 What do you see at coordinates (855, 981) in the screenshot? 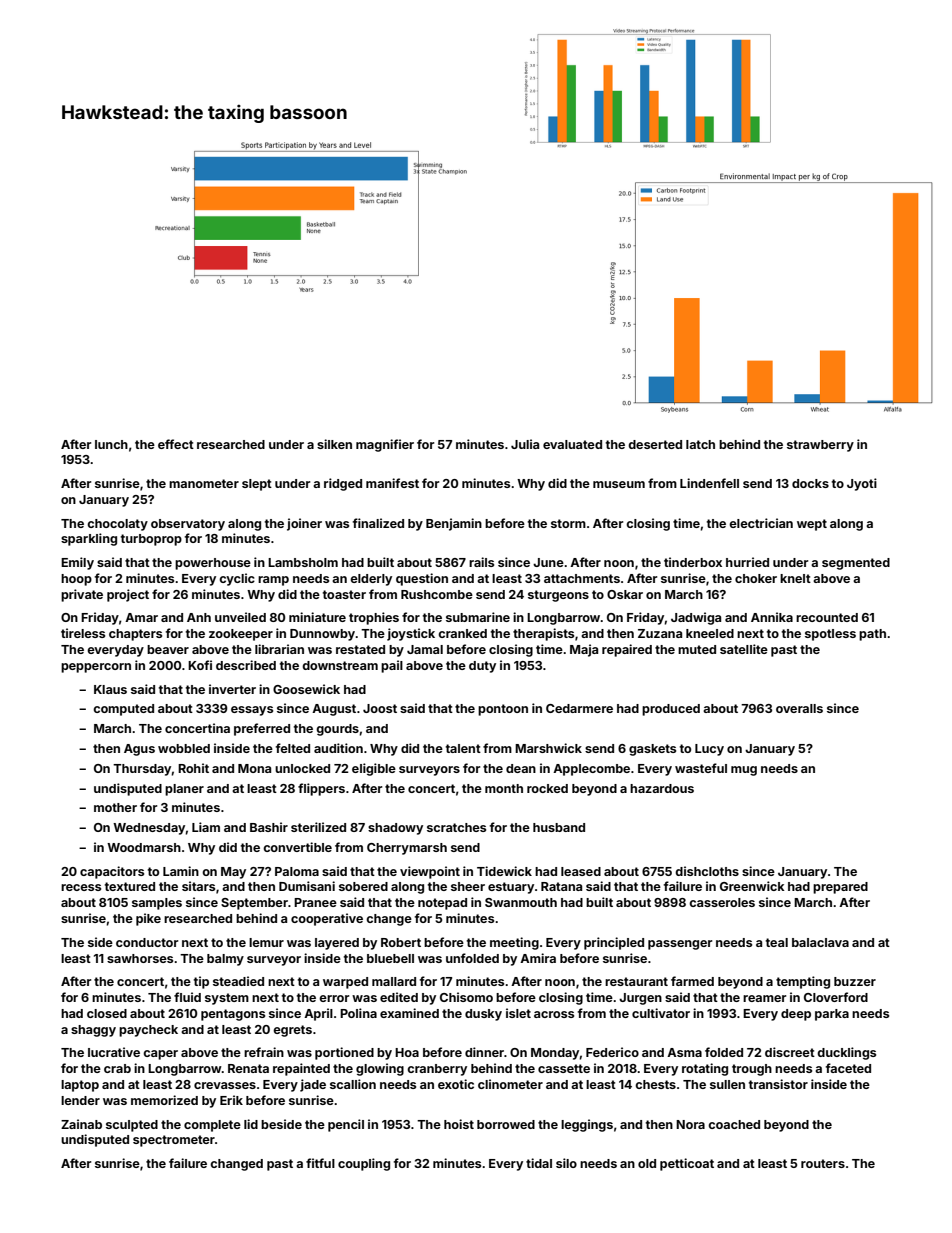
I see `buzzer` at bounding box center [855, 981].
